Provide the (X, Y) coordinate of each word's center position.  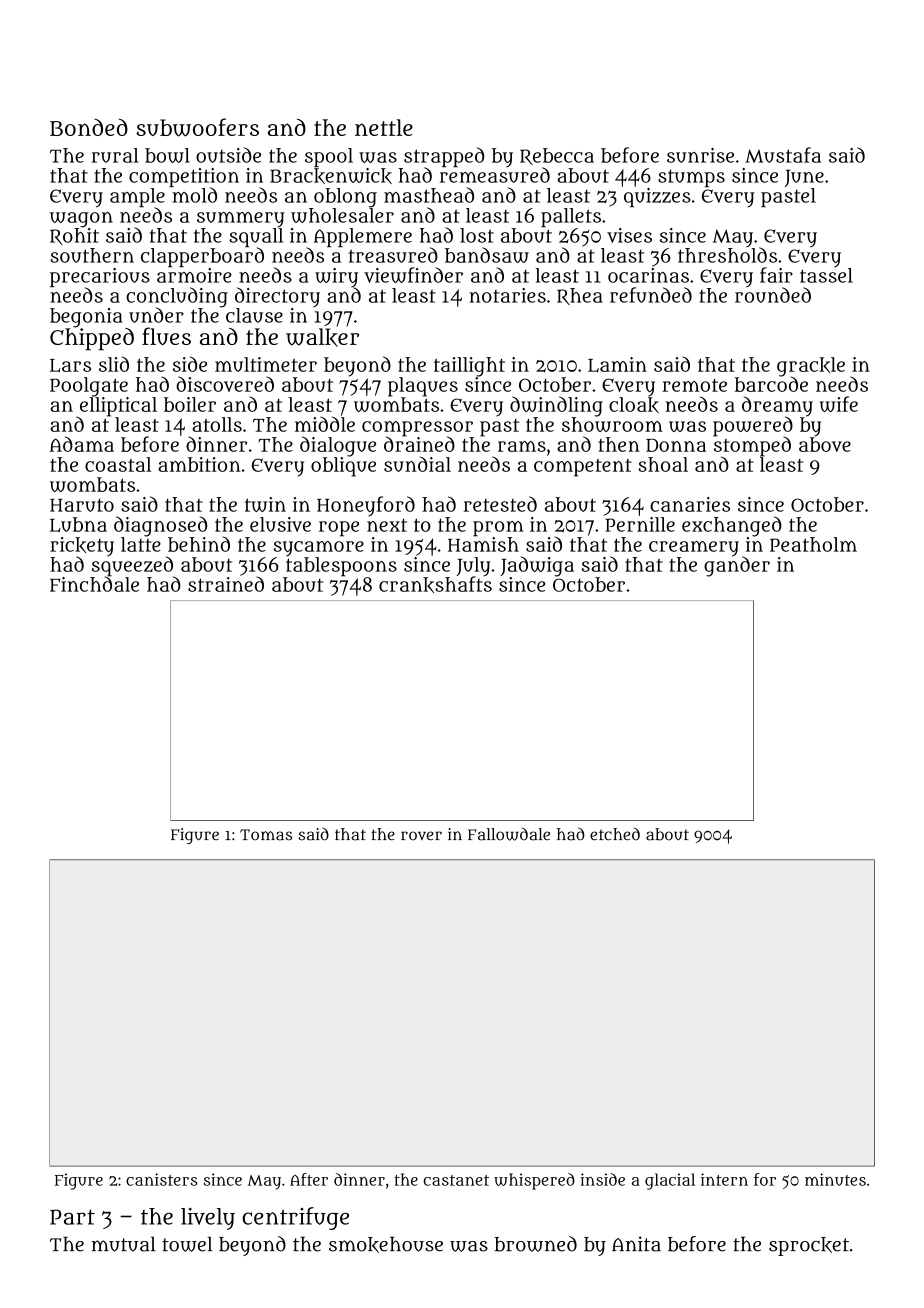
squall (256, 237)
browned (535, 1244)
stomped (752, 446)
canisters (162, 1179)
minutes (835, 1179)
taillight (469, 367)
